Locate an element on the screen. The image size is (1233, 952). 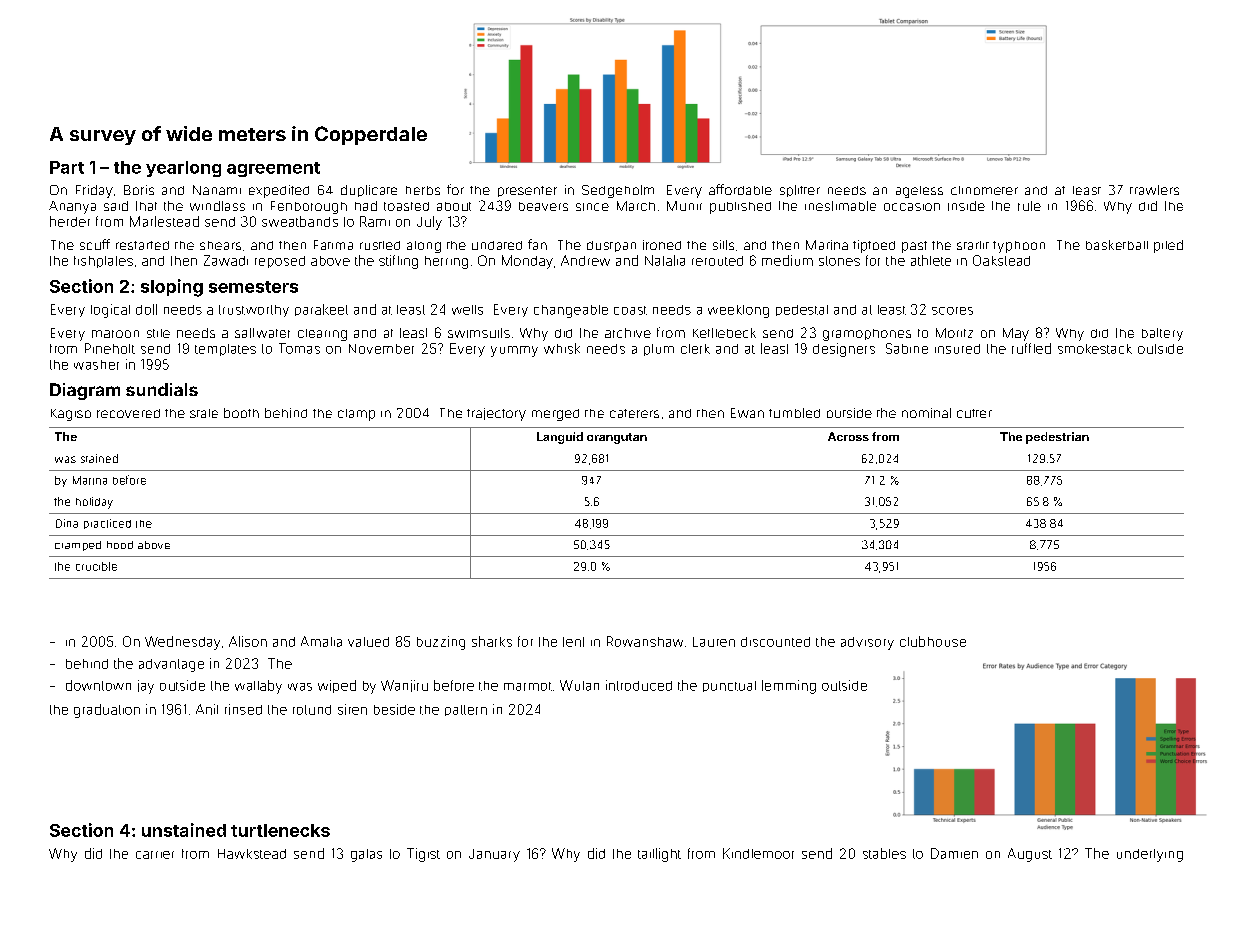
Damien is located at coordinates (954, 853).
